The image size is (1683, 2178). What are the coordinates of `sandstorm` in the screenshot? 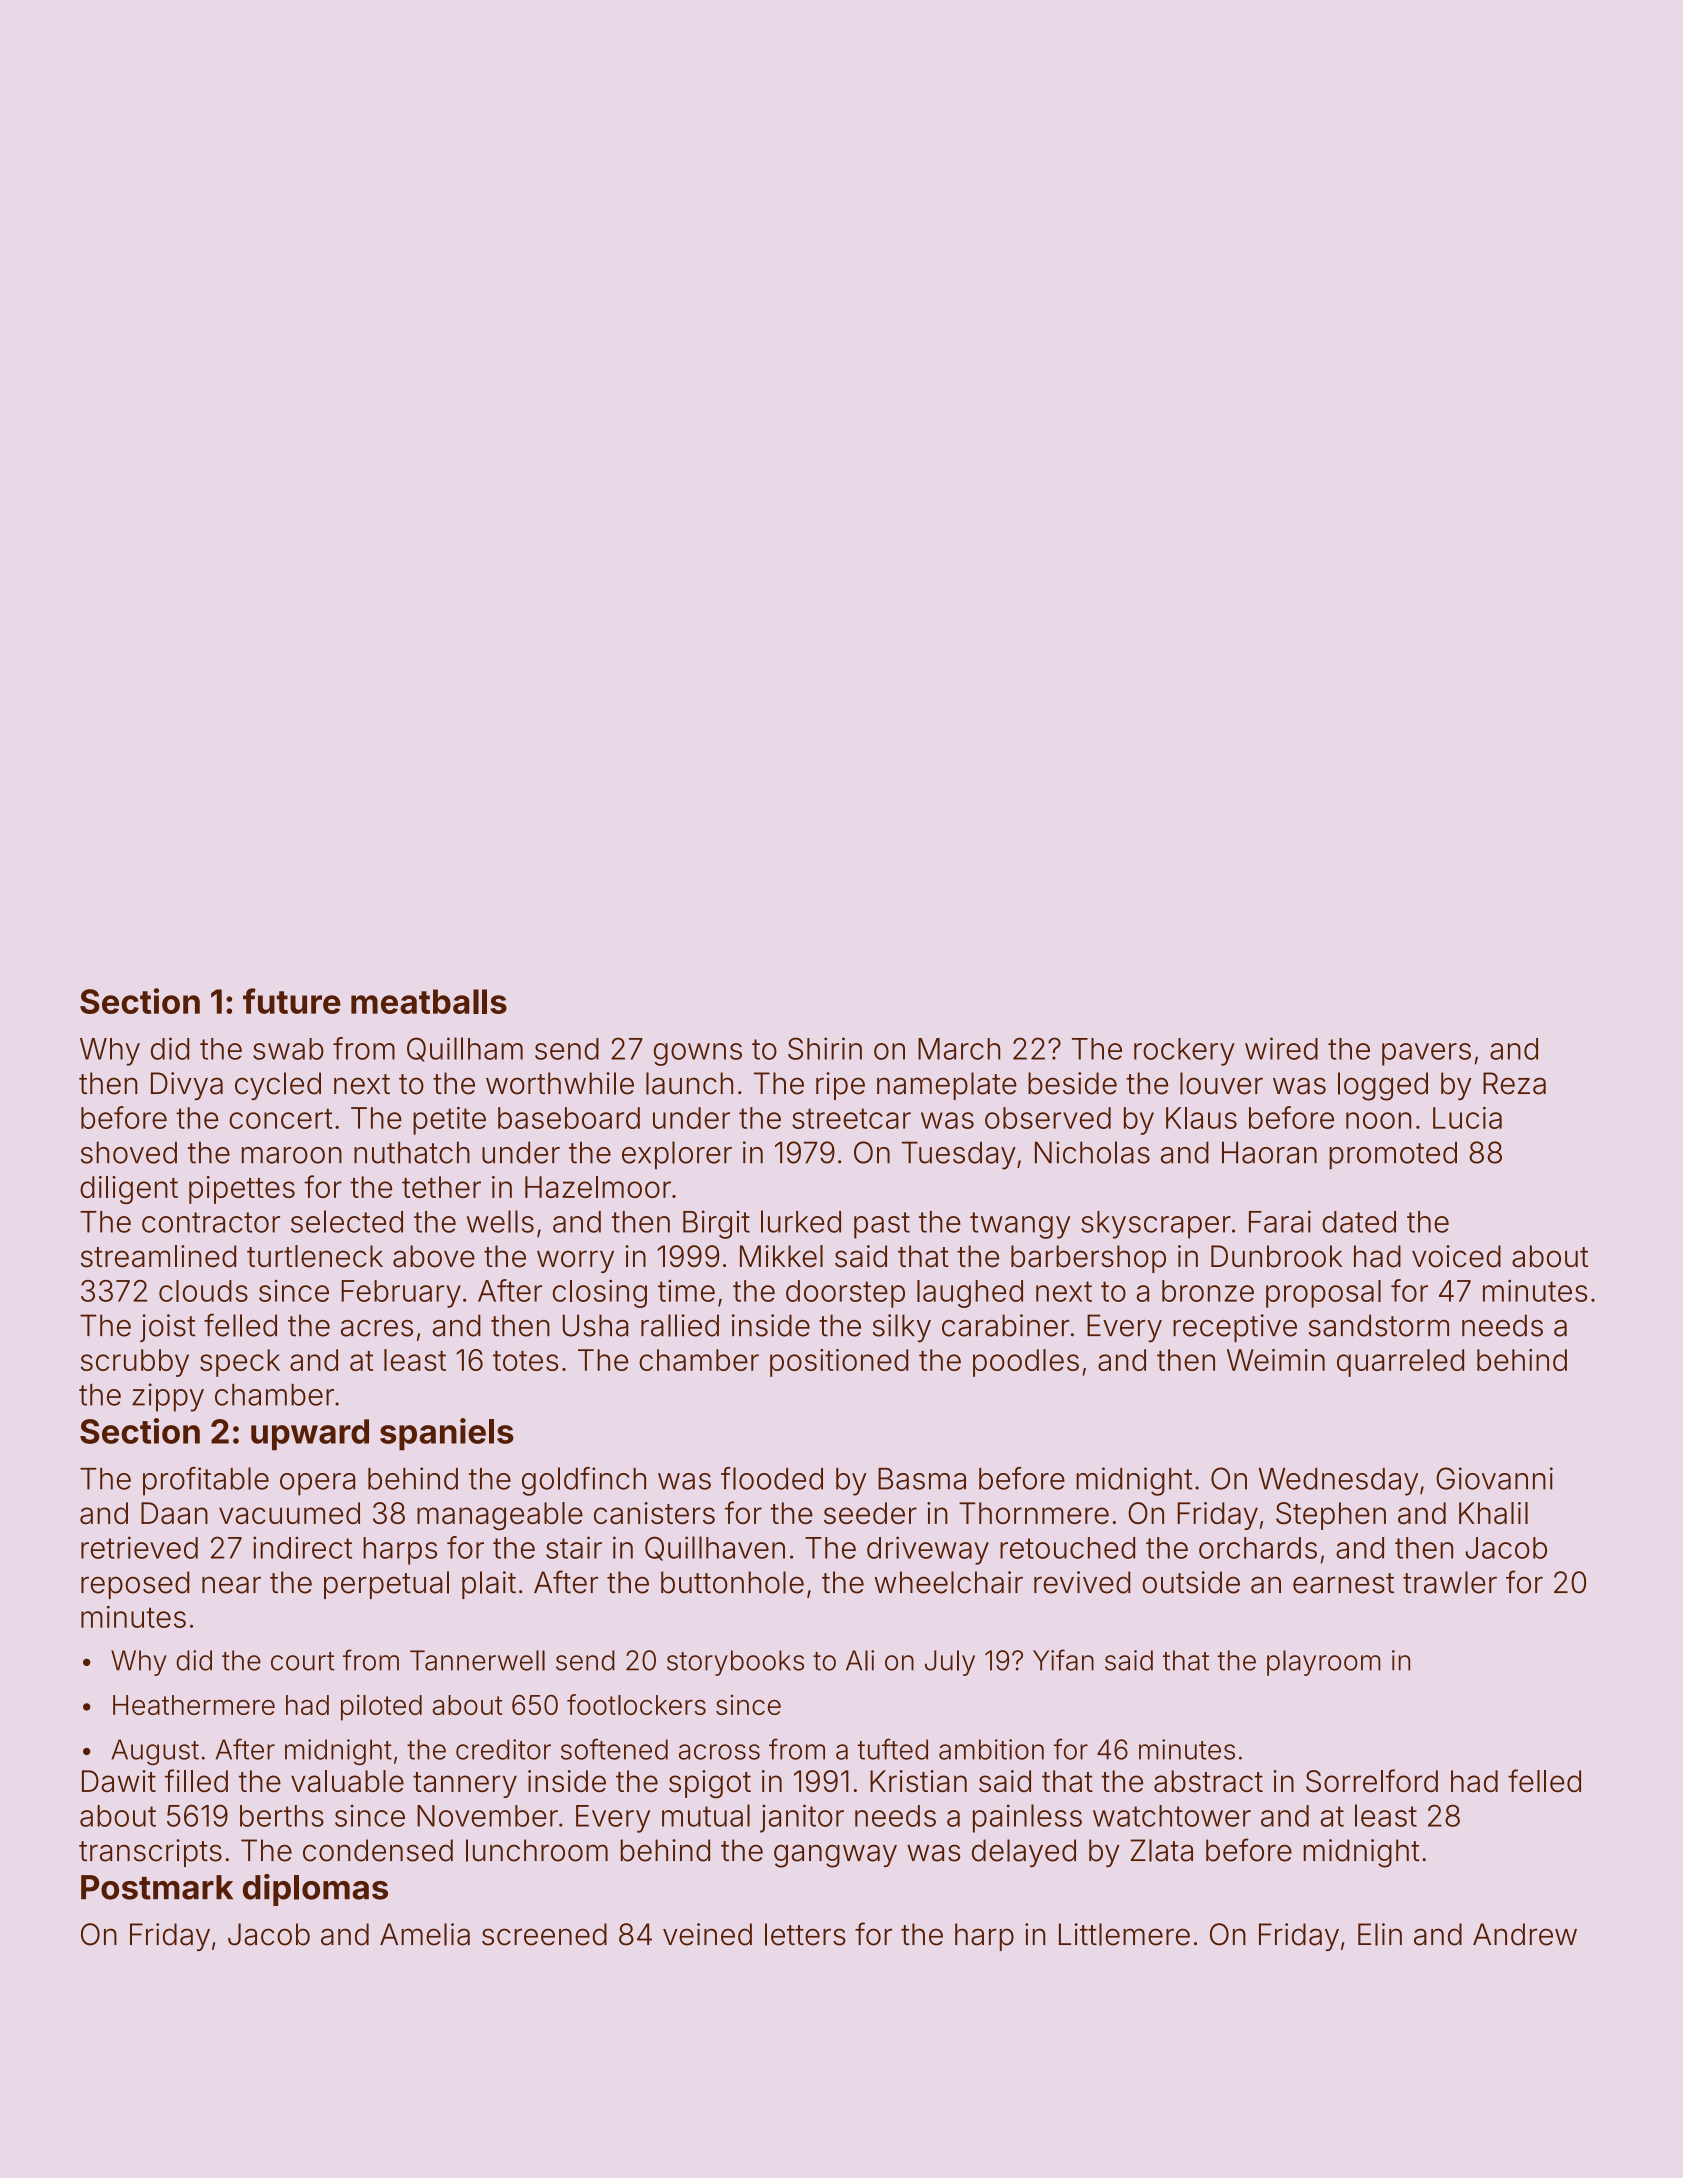 It's located at (1378, 1325).
